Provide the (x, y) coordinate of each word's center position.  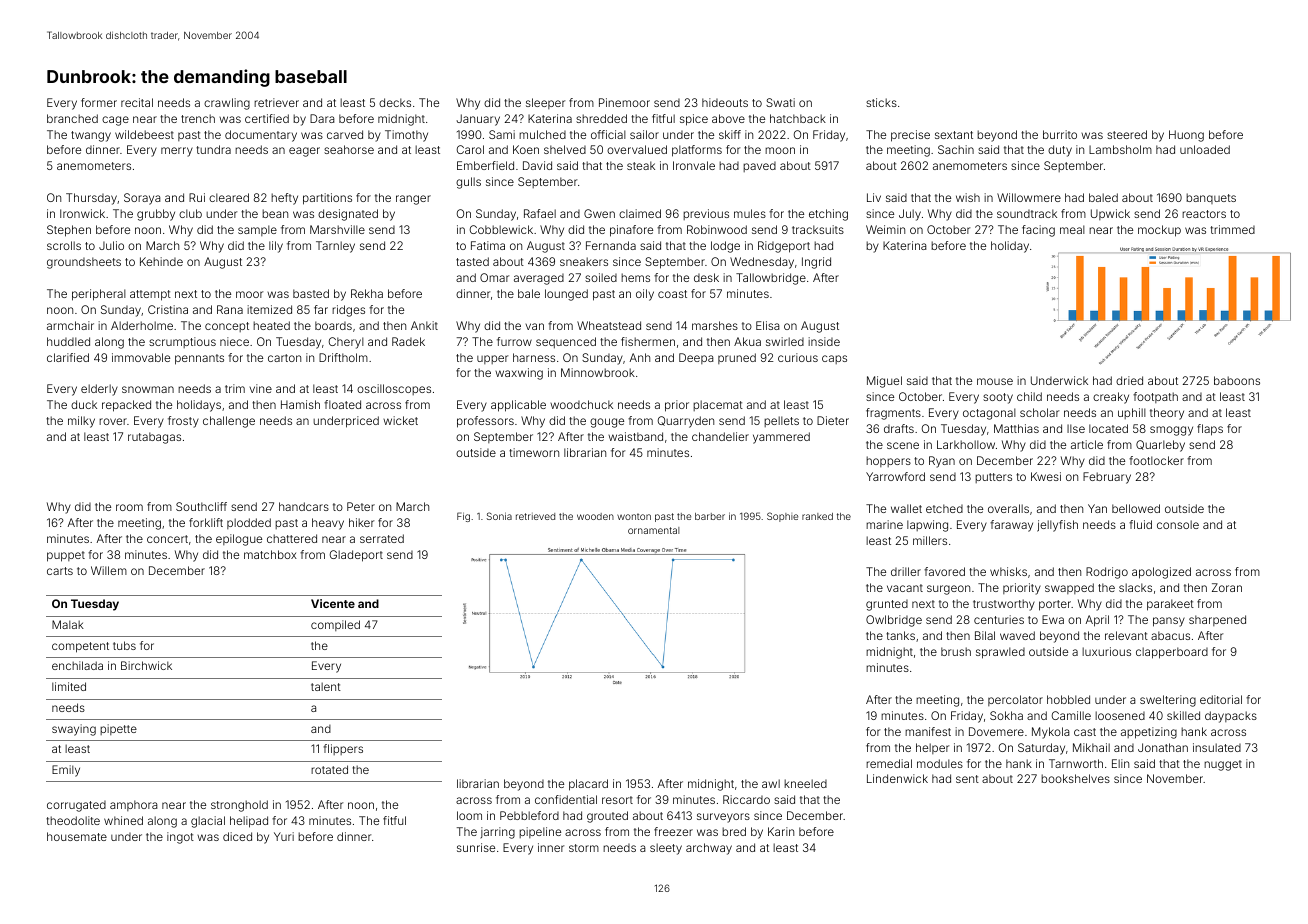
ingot (180, 838)
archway (709, 849)
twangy (91, 136)
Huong (1186, 136)
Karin (781, 831)
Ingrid (816, 263)
